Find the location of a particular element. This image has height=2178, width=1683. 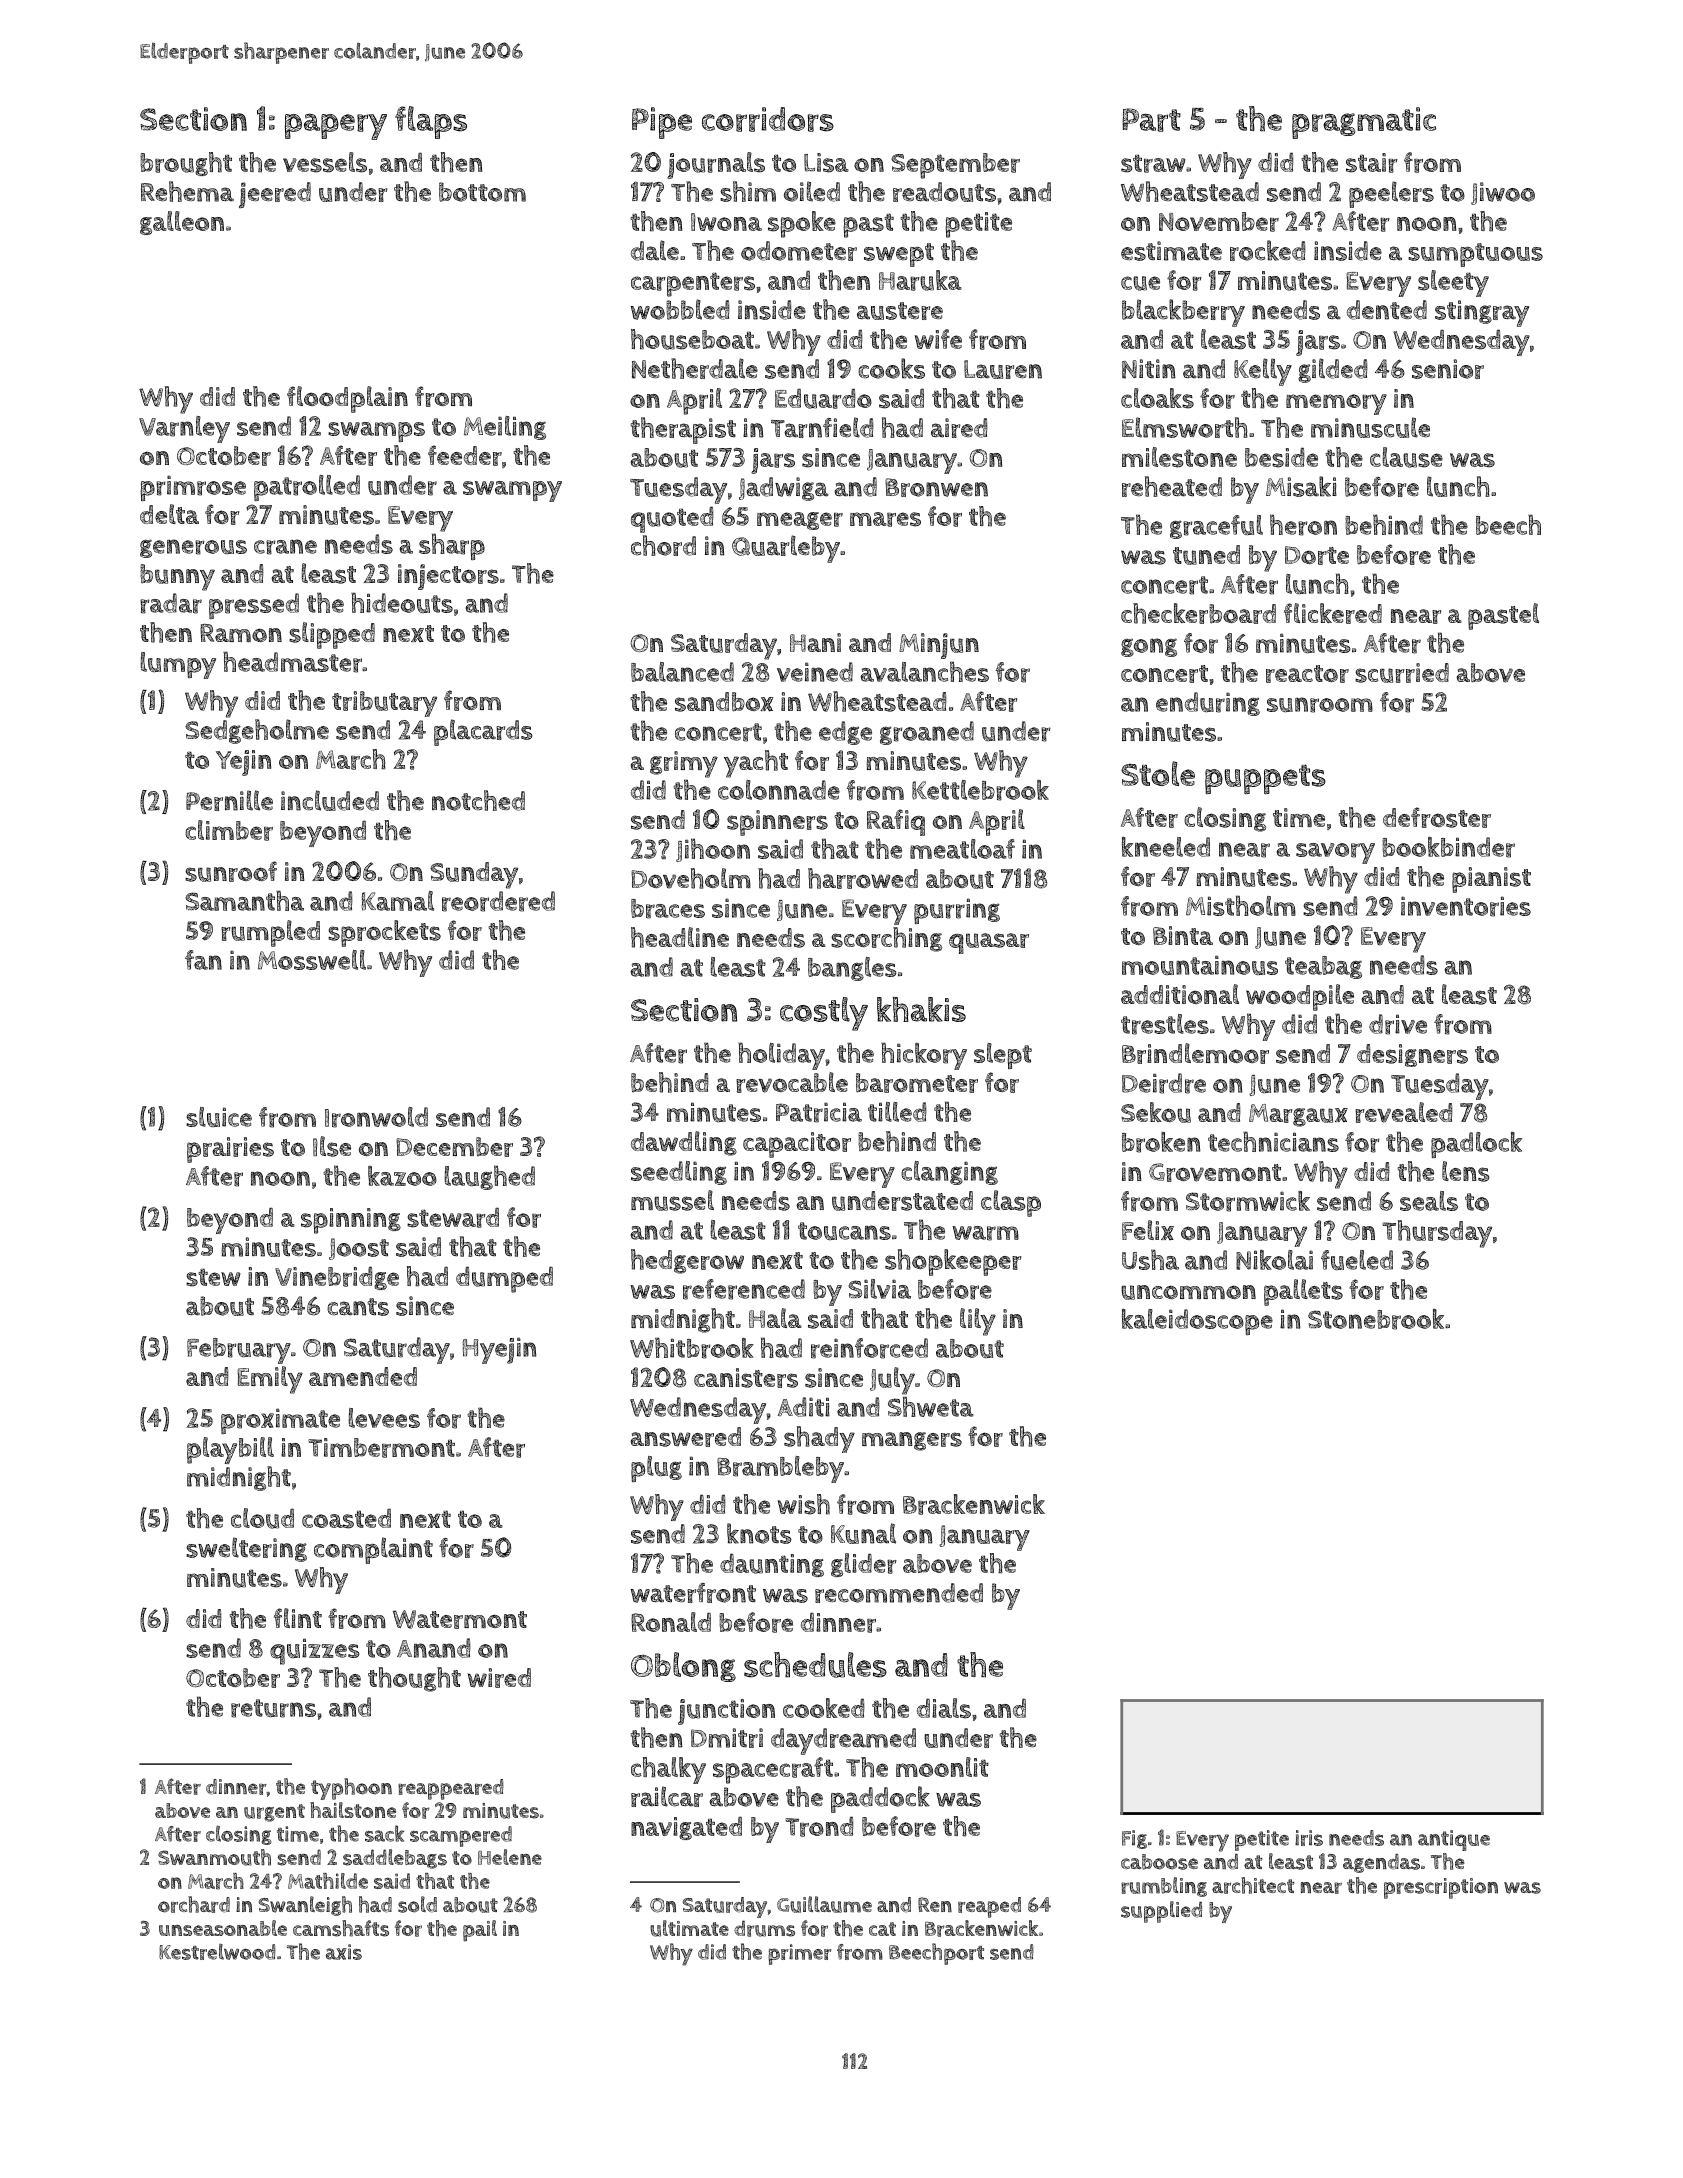

Watermont is located at coordinates (460, 1619).
